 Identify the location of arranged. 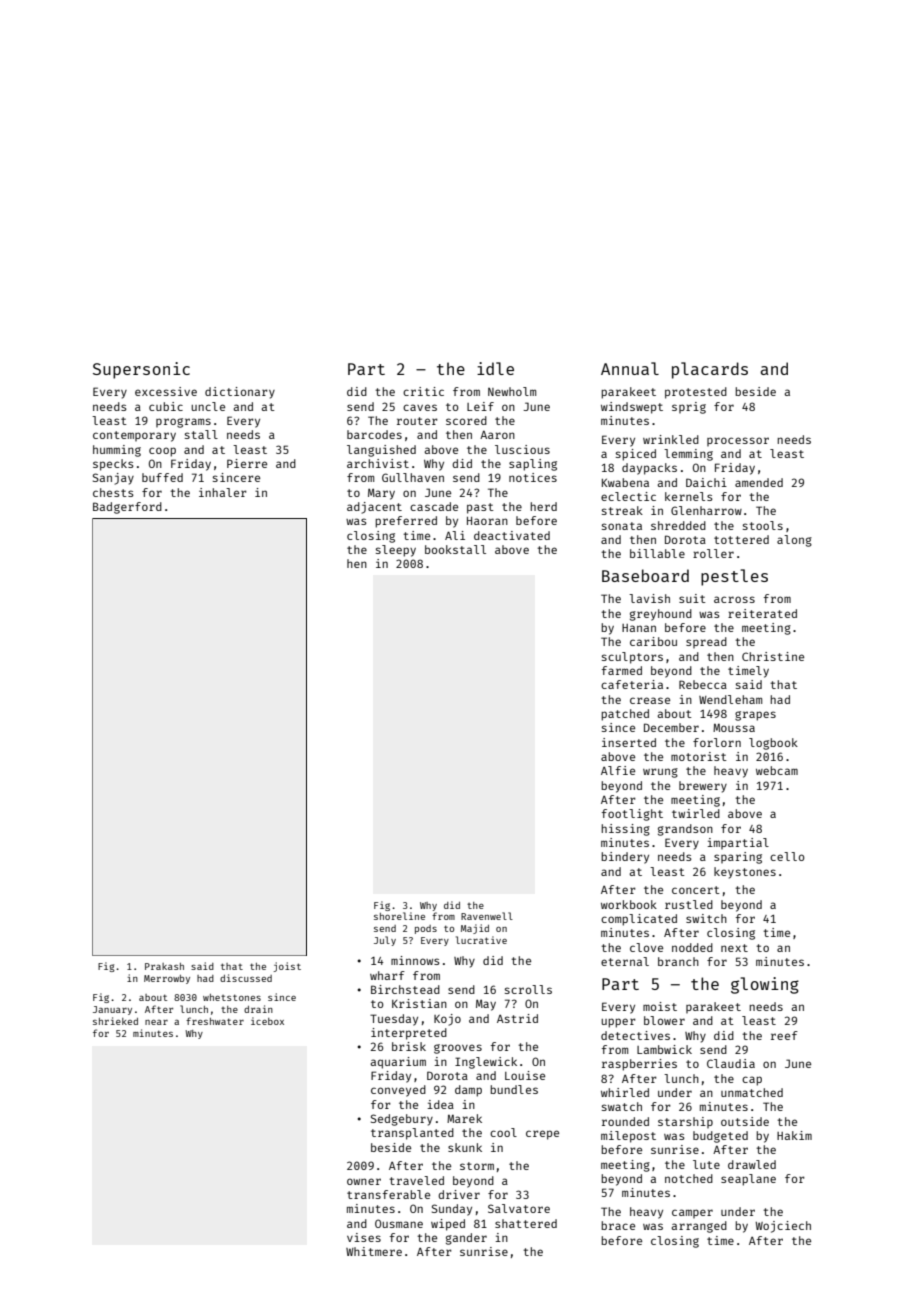
(699, 1227).
